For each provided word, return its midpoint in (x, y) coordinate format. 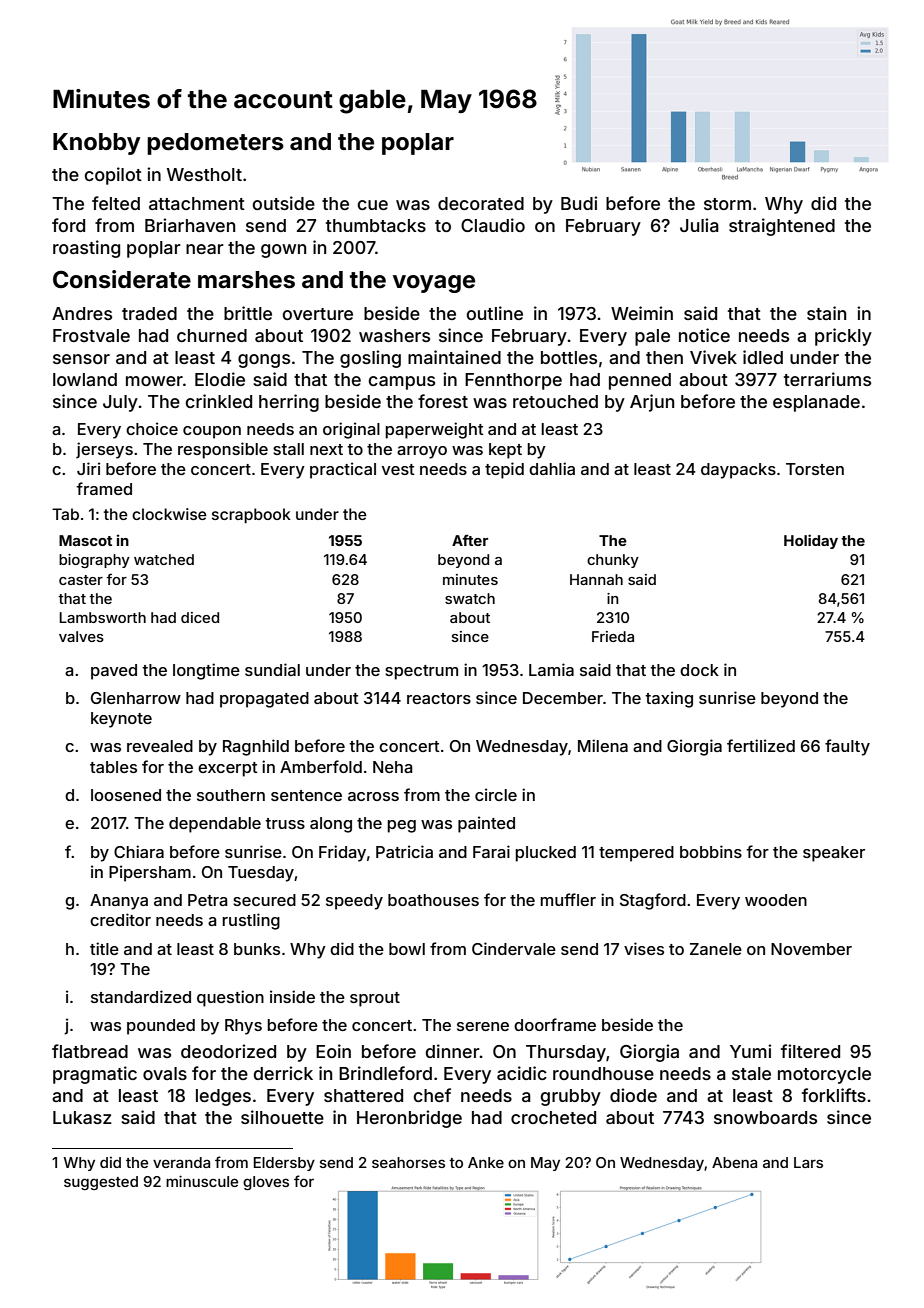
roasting (86, 249)
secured (264, 900)
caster (81, 580)
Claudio (493, 225)
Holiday (811, 541)
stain (826, 313)
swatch (470, 598)
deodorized (228, 1051)
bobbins (711, 851)
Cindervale (514, 948)
